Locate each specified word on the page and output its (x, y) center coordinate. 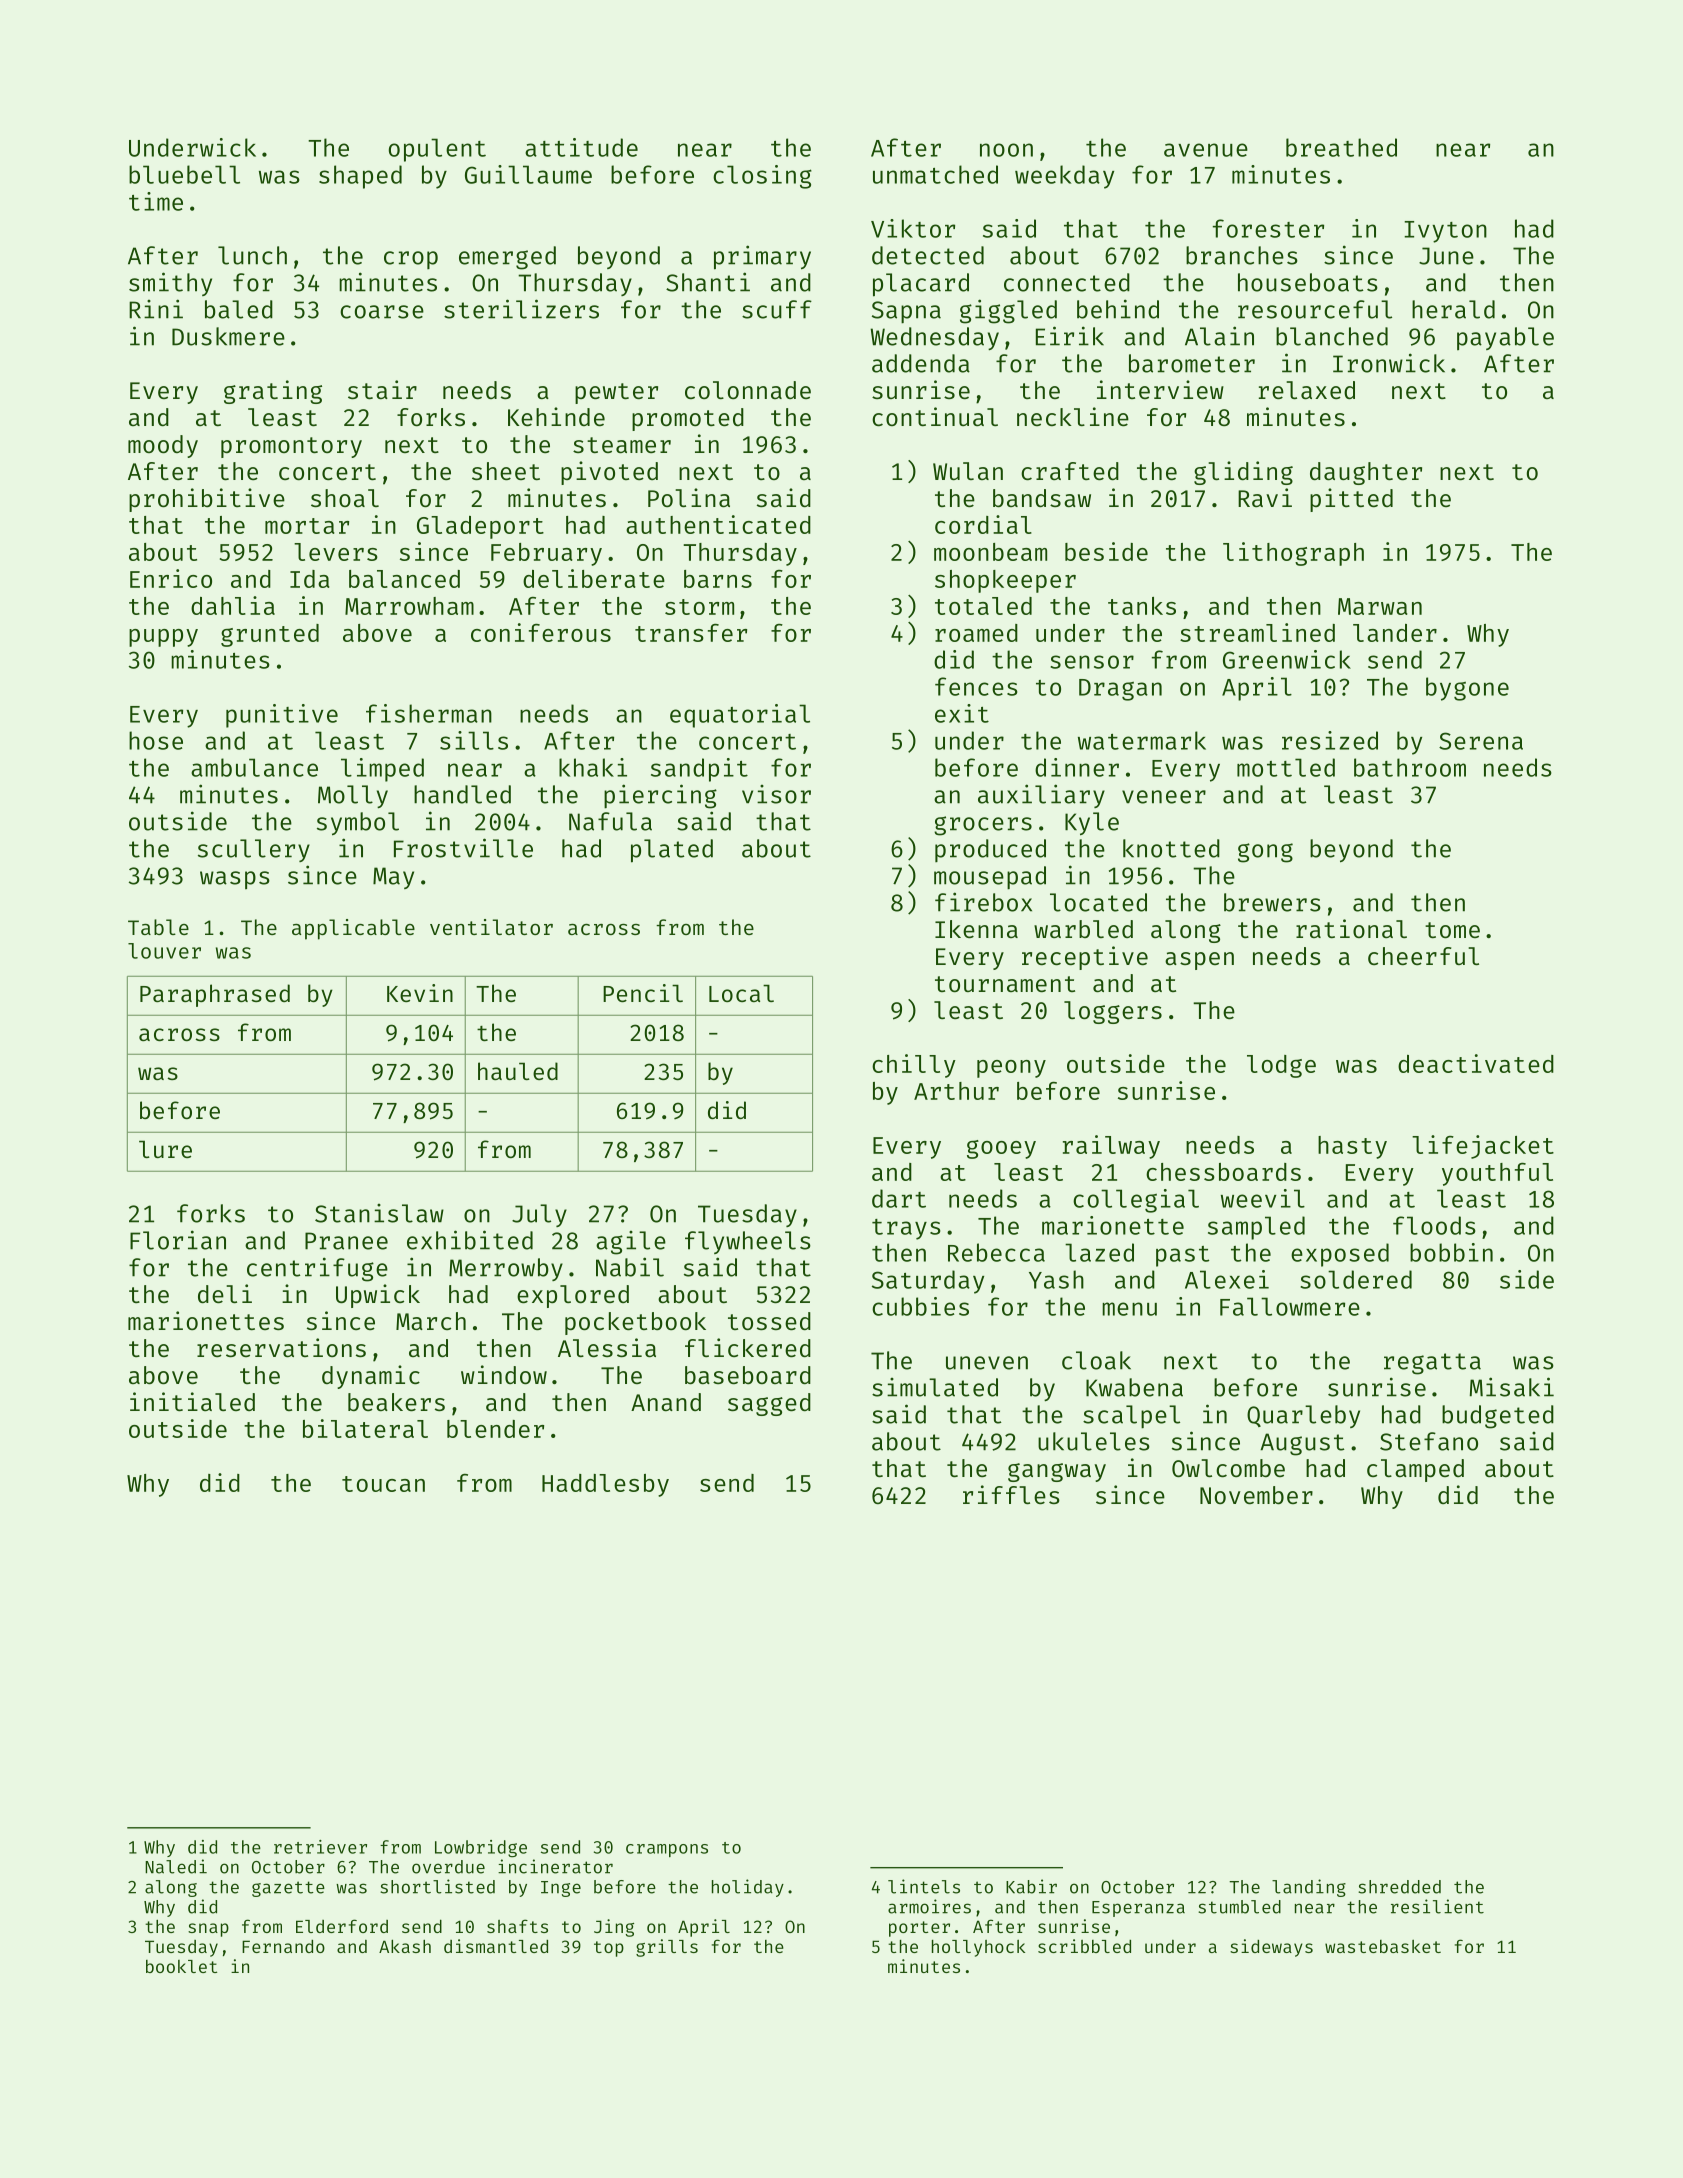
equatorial (740, 716)
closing (762, 177)
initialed (192, 1401)
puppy (163, 638)
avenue (1206, 150)
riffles (1011, 1494)
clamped (1415, 1470)
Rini (156, 309)
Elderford (342, 1926)
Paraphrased (215, 995)
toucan (383, 1484)
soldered (1356, 1279)
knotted (1171, 848)
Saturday (928, 1282)
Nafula (610, 821)
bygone (1467, 689)
